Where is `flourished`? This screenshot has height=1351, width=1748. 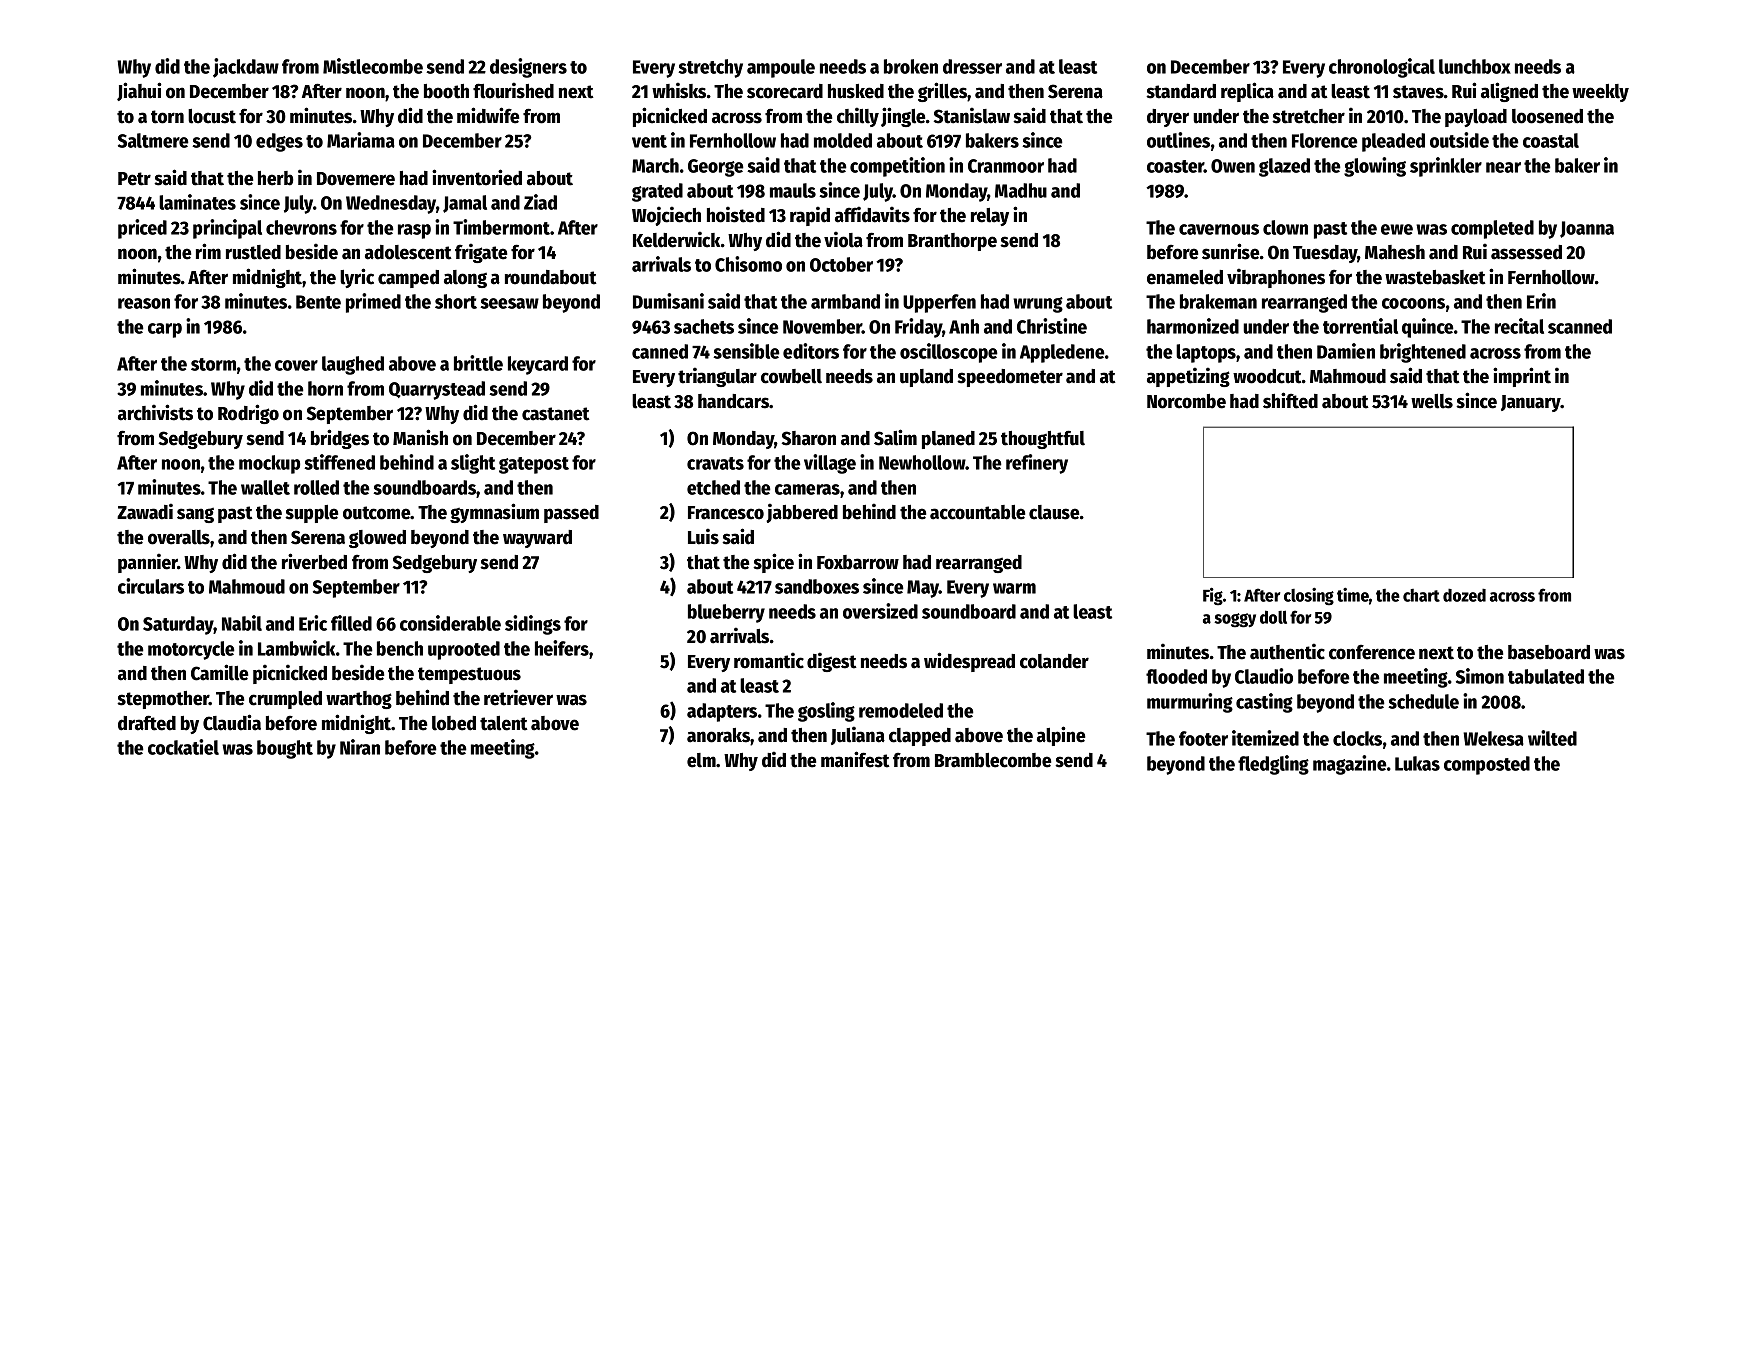
flourished is located at coordinates (513, 90).
